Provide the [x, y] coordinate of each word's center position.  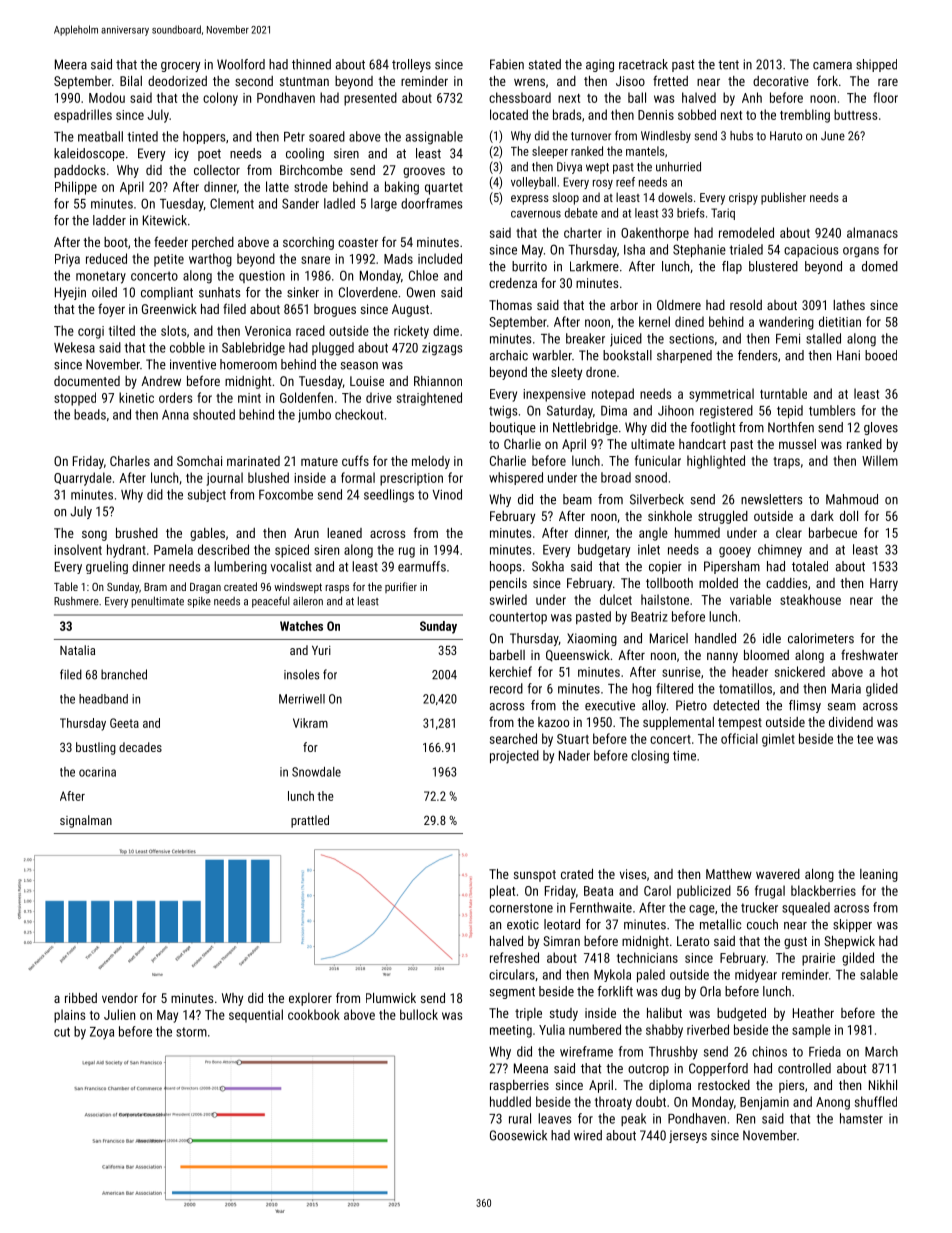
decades [140, 747]
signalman [86, 821]
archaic [509, 355]
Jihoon [676, 410]
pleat [502, 892]
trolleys [411, 65]
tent [728, 65]
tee [865, 739]
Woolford [241, 64]
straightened [429, 399]
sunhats [220, 292]
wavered [778, 874]
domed [880, 266]
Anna [175, 415]
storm [191, 1032]
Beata [598, 891]
